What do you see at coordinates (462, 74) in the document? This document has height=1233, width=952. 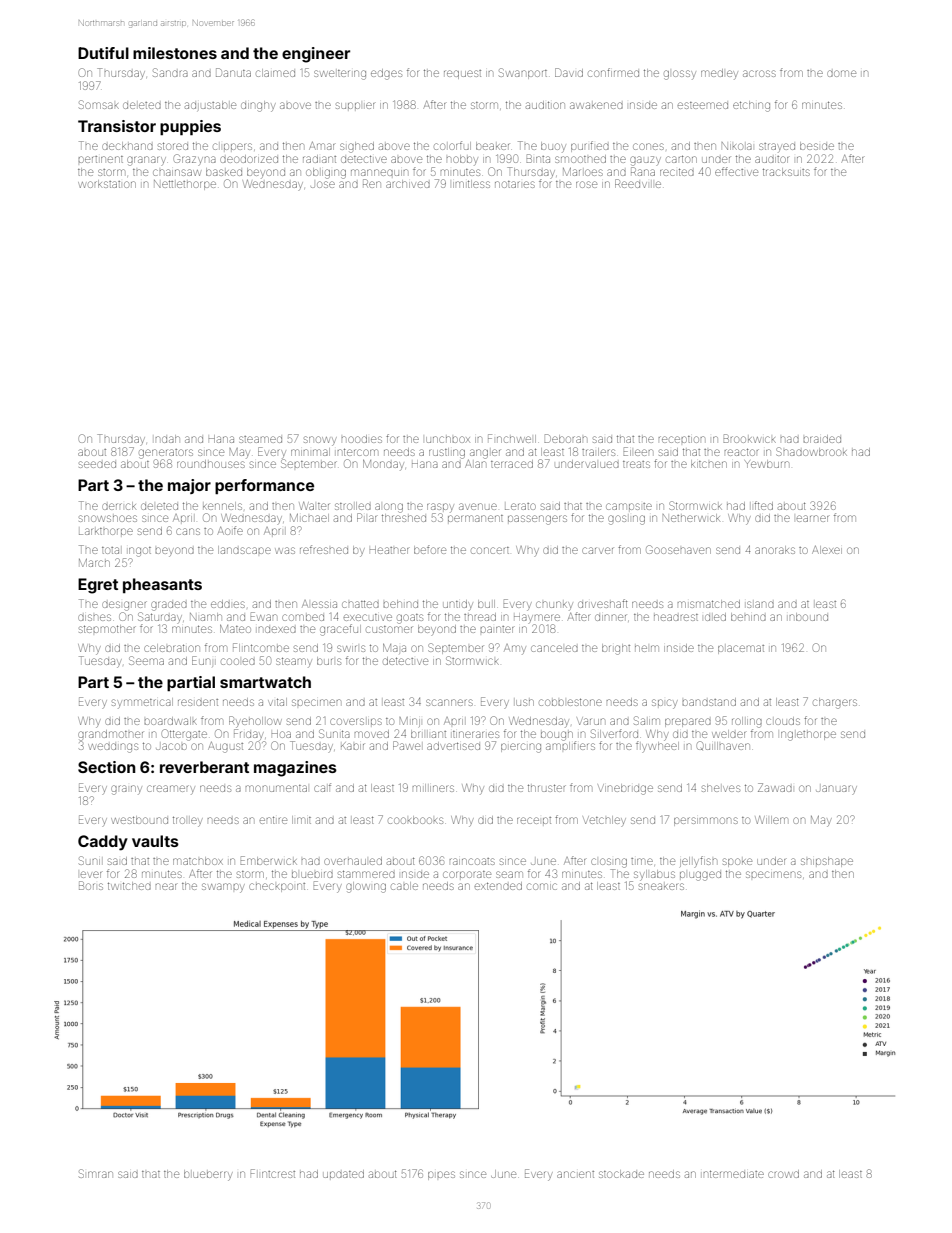 I see `request` at bounding box center [462, 74].
